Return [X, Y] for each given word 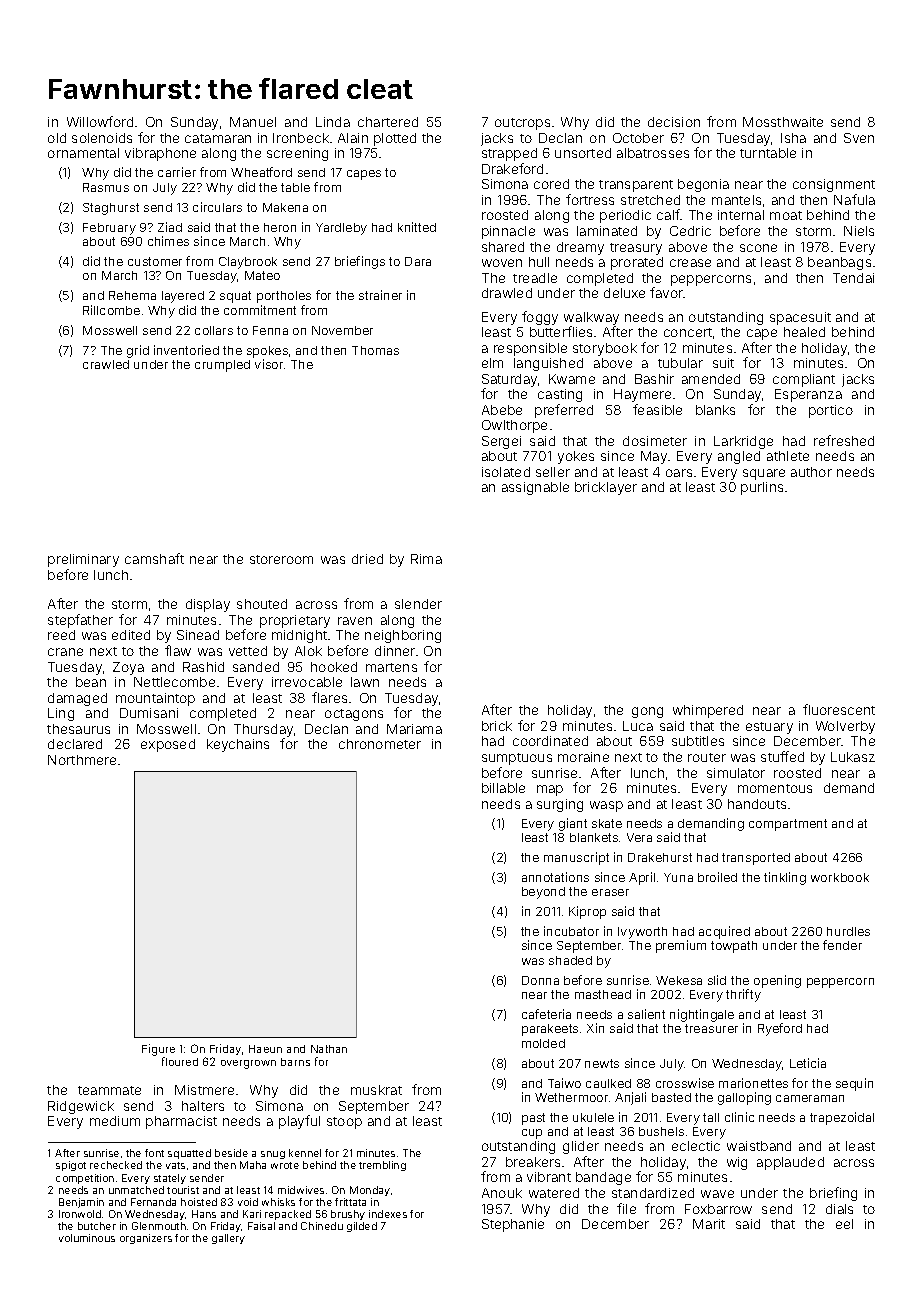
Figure [158, 1050]
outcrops [522, 124]
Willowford [100, 121]
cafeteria [546, 1014]
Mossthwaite [783, 122]
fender [842, 945]
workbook [840, 877]
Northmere [82, 760]
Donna [540, 980]
